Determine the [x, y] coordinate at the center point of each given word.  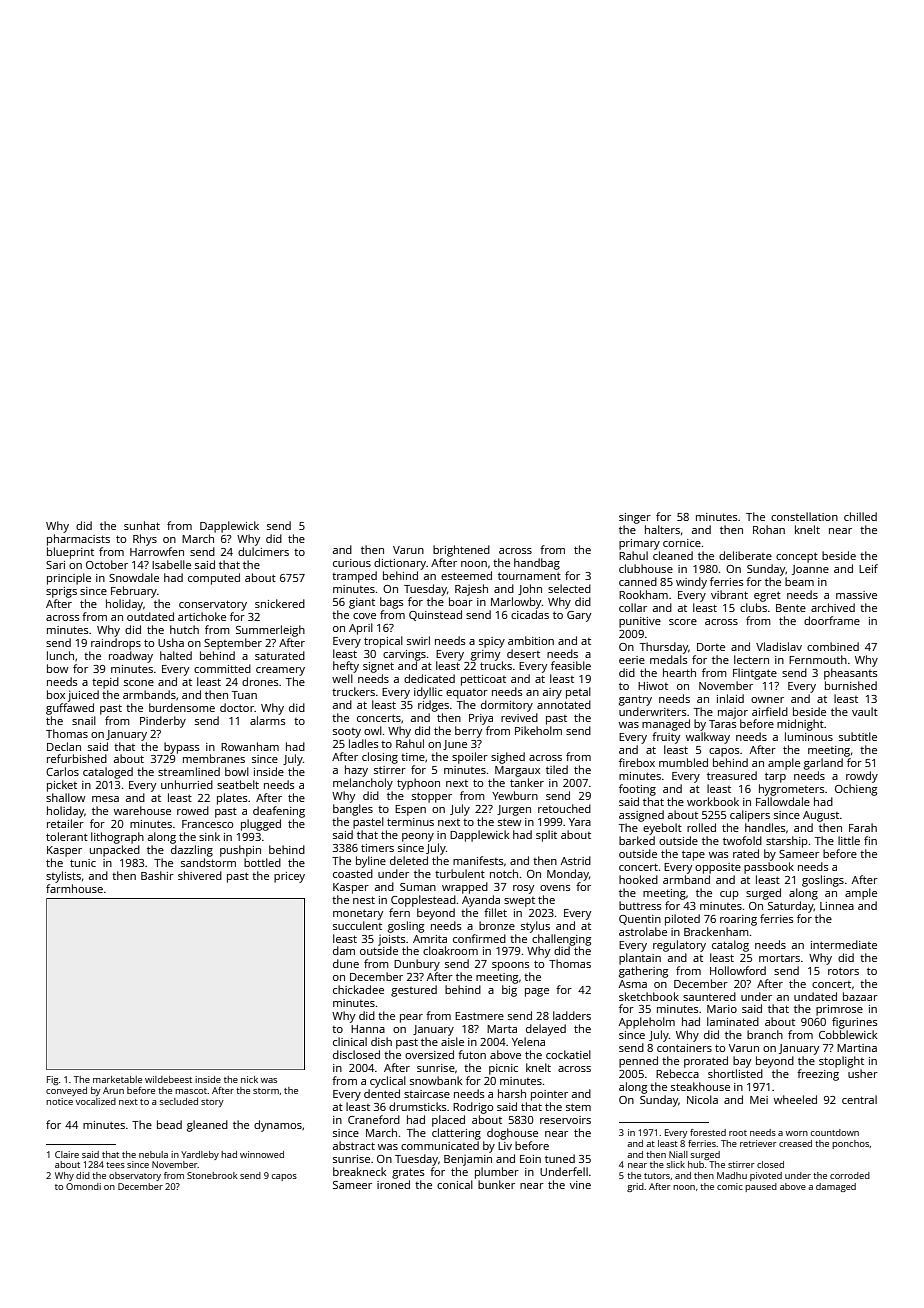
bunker [496, 1184]
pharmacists [78, 540]
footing [637, 790]
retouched [564, 808]
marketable [117, 1079]
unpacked [115, 851]
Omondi [83, 1186]
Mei [759, 1100]
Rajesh [471, 590]
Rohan [769, 529]
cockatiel [568, 1054]
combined [833, 646]
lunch [60, 655]
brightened [461, 551]
